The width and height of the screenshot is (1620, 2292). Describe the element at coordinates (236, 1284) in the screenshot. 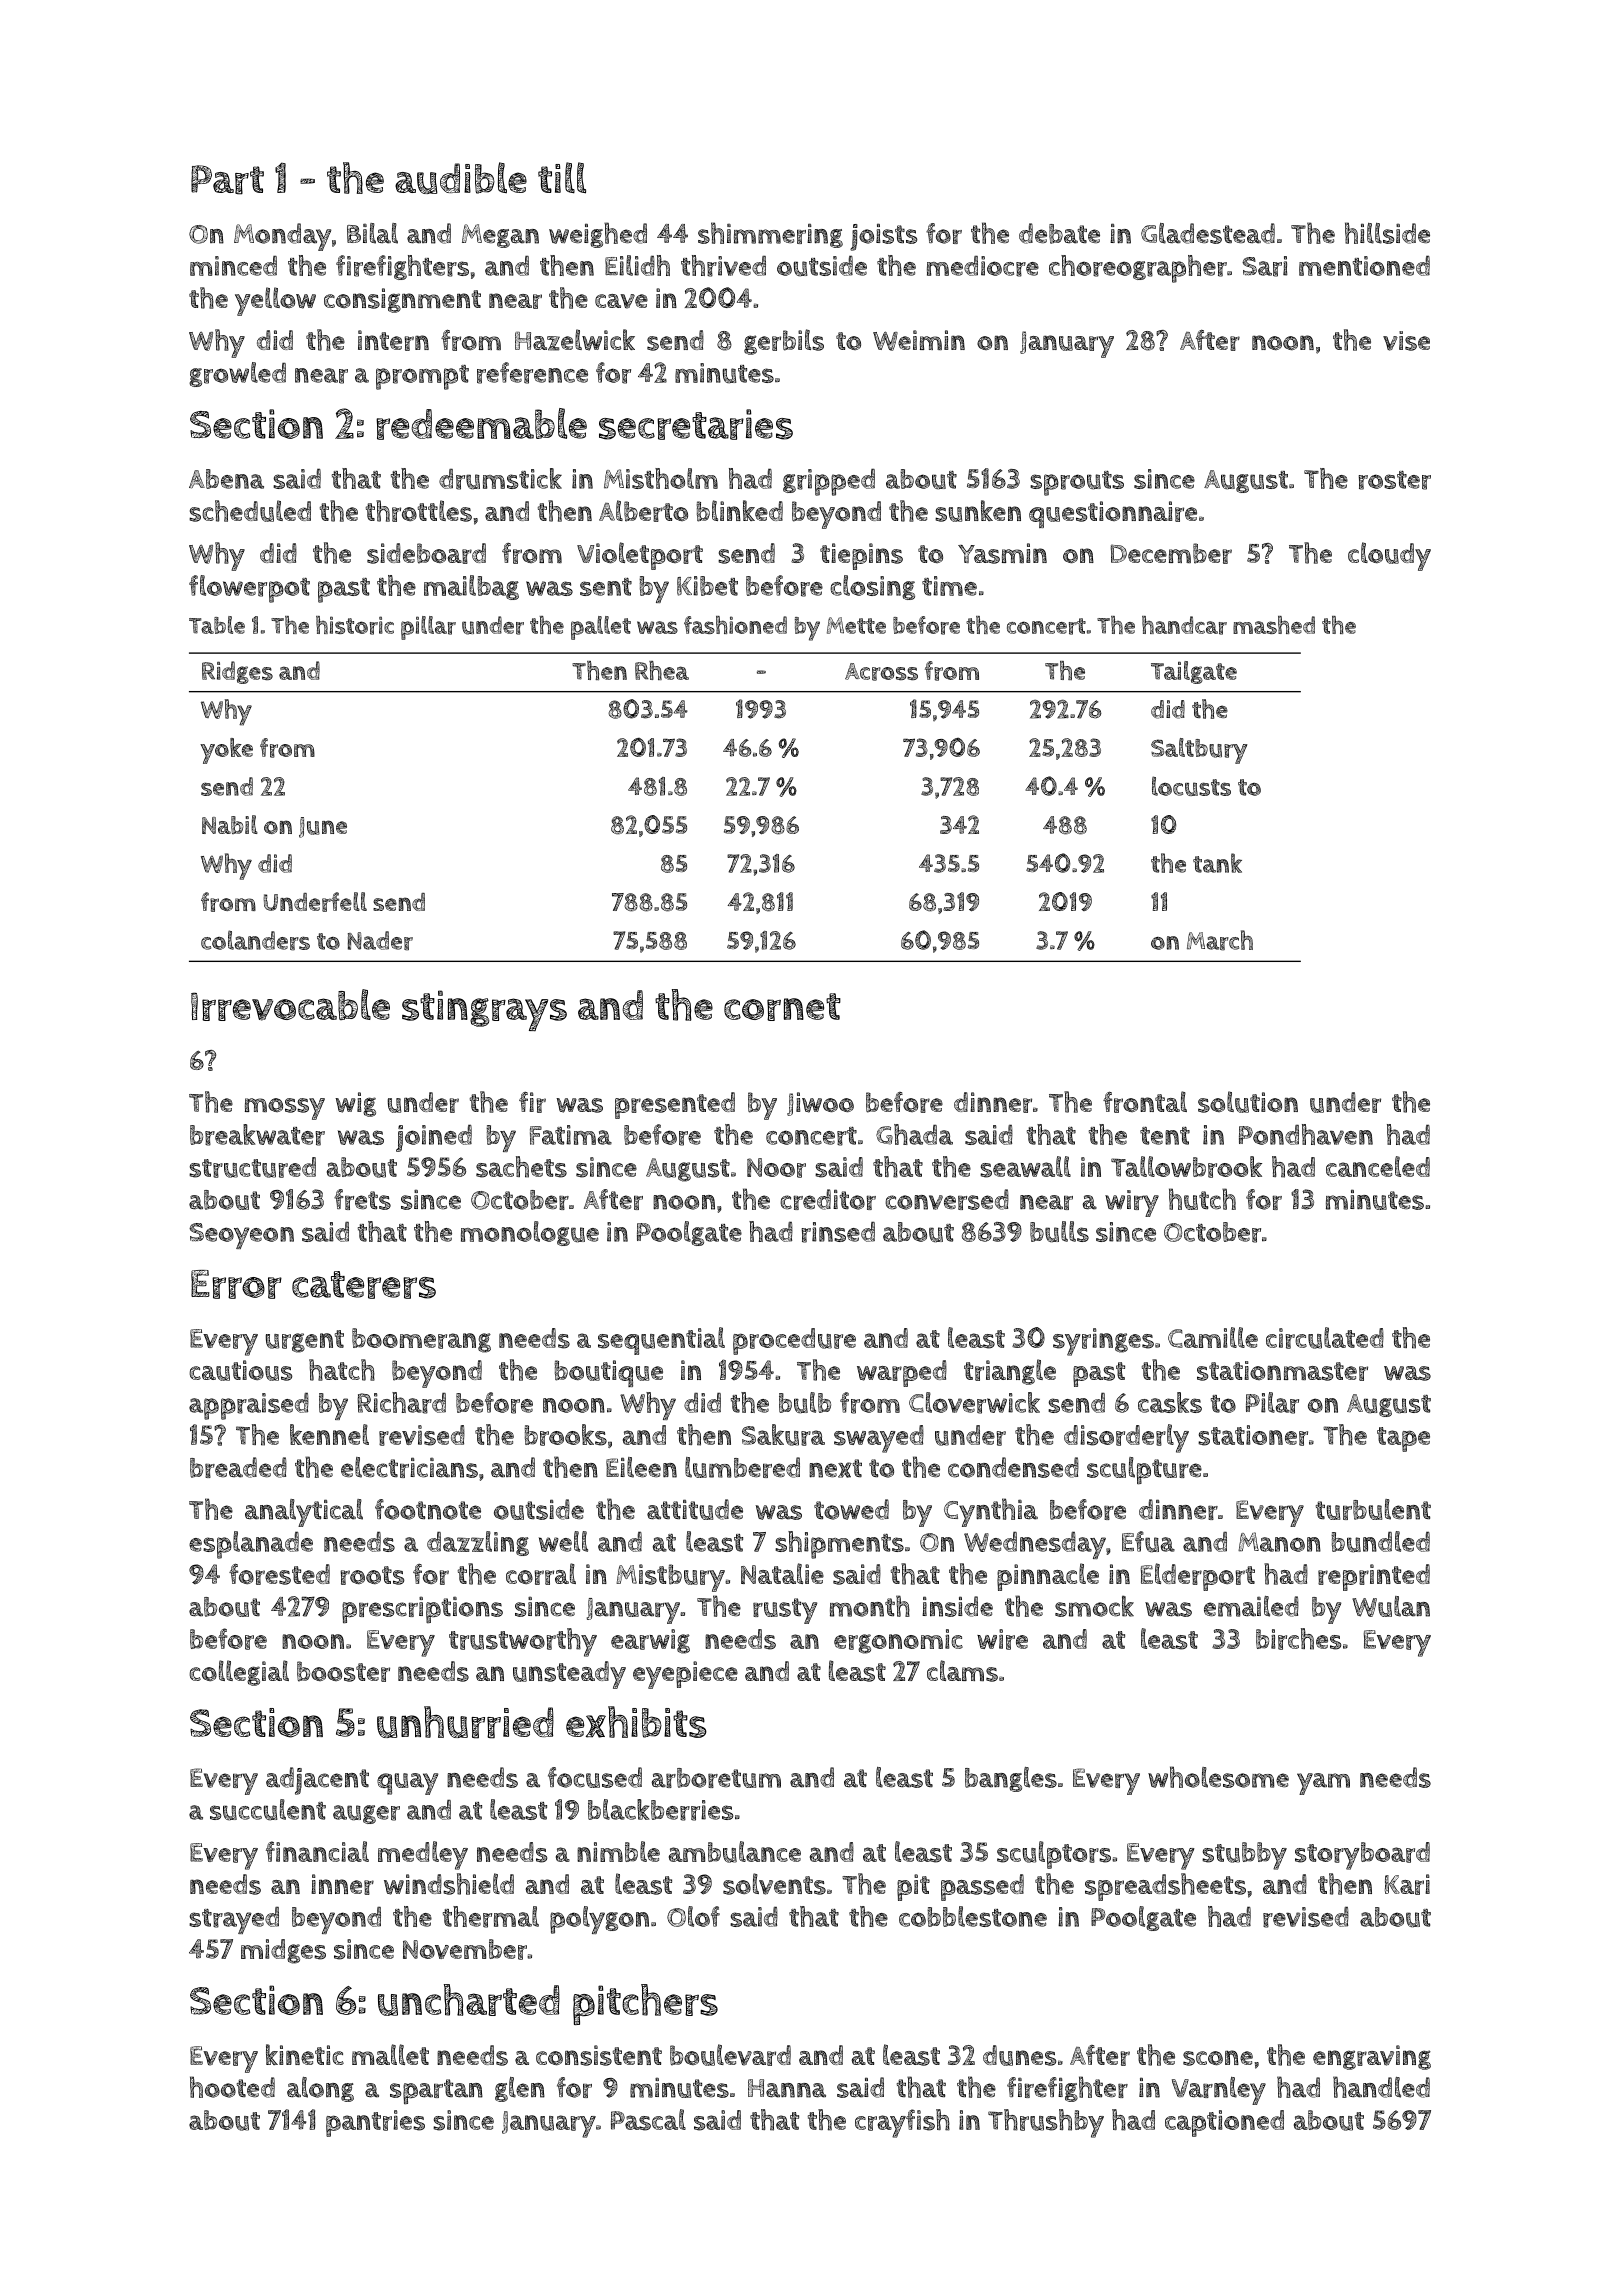

I see `Error` at that location.
